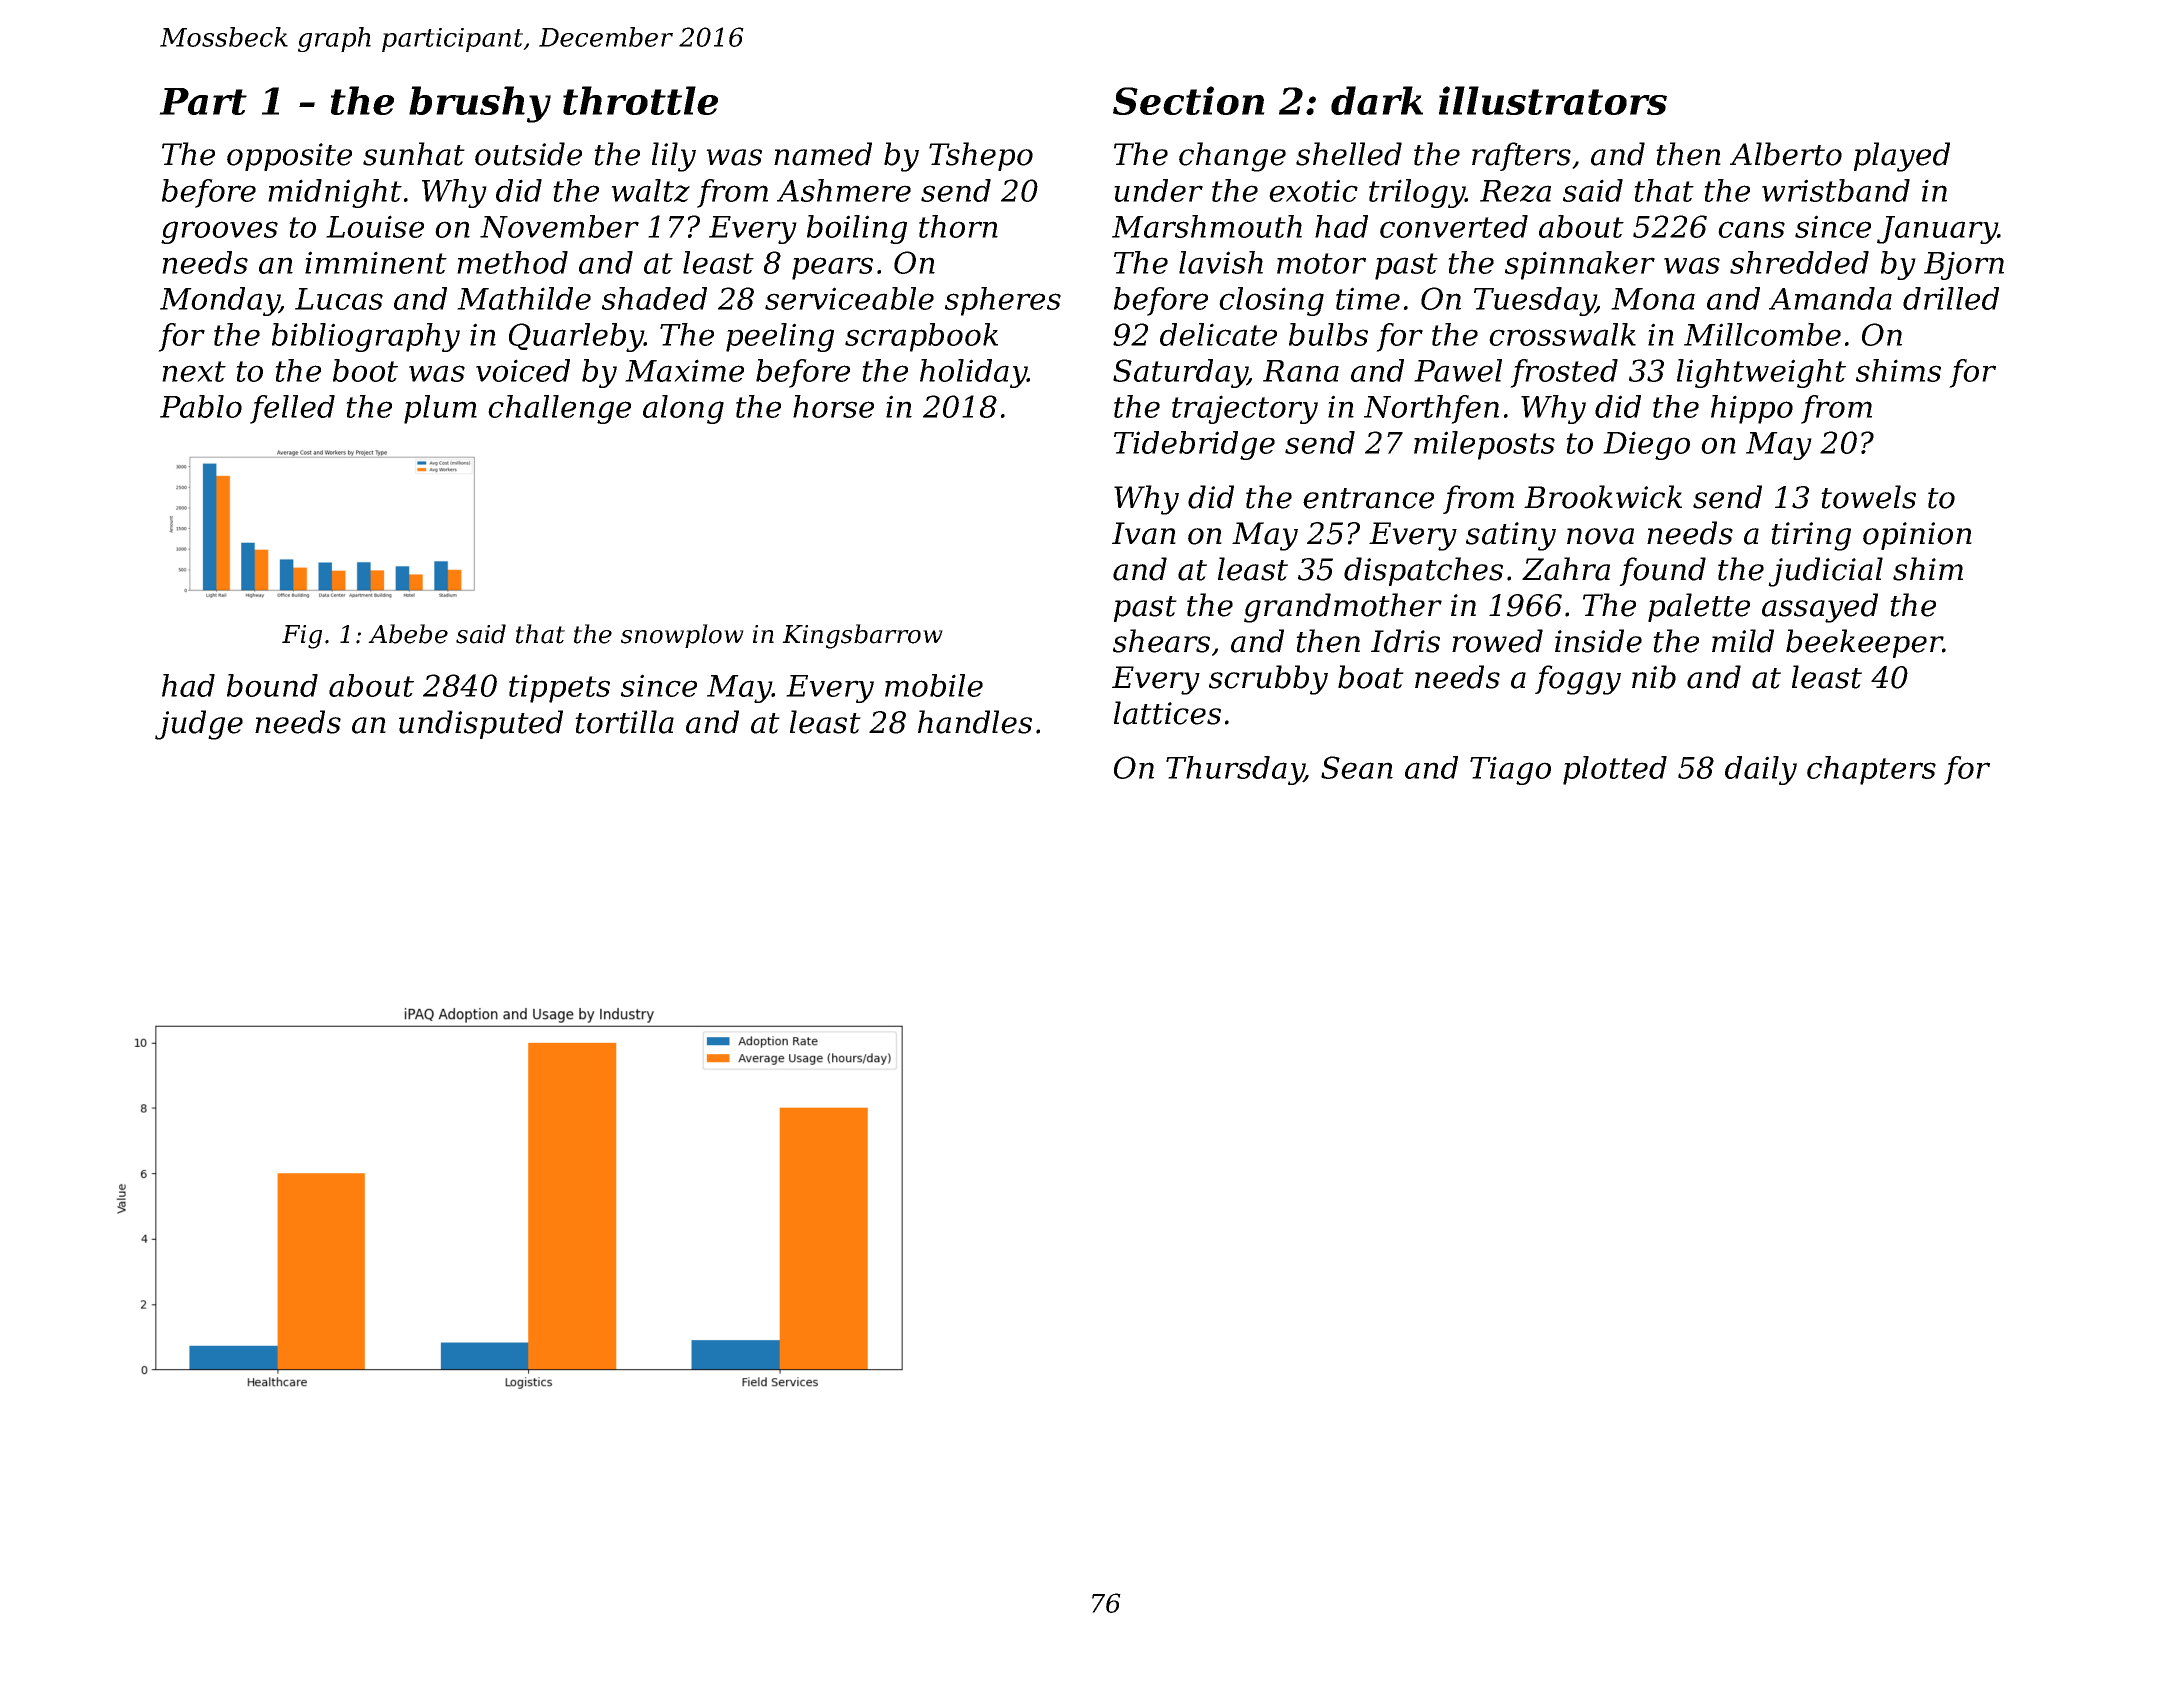 This image has height=1683, width=2178. I want to click on Lucas, so click(339, 299).
